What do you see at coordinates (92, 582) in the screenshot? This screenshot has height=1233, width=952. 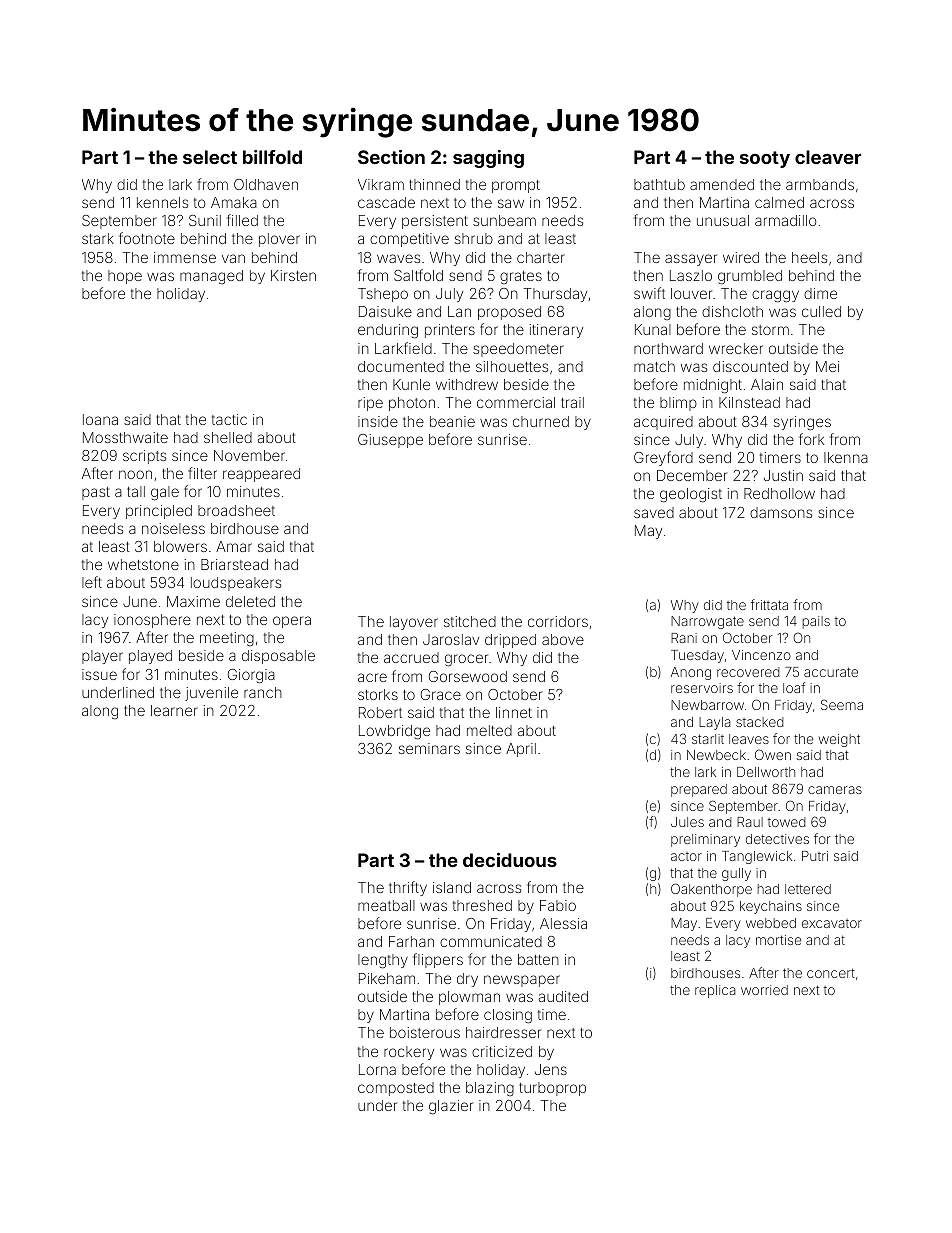 I see `left` at bounding box center [92, 582].
